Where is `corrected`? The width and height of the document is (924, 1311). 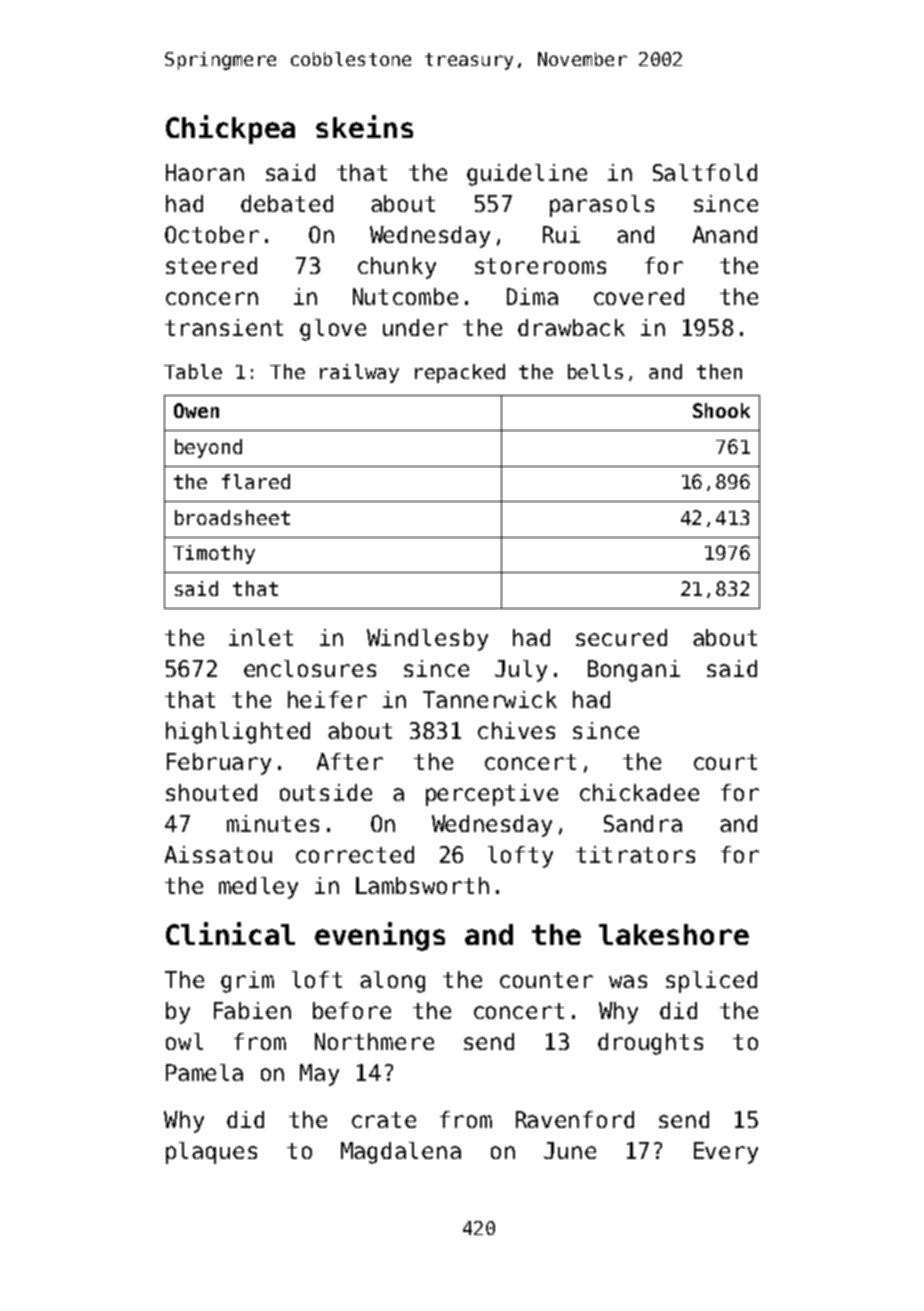
corrected is located at coordinates (355, 854).
